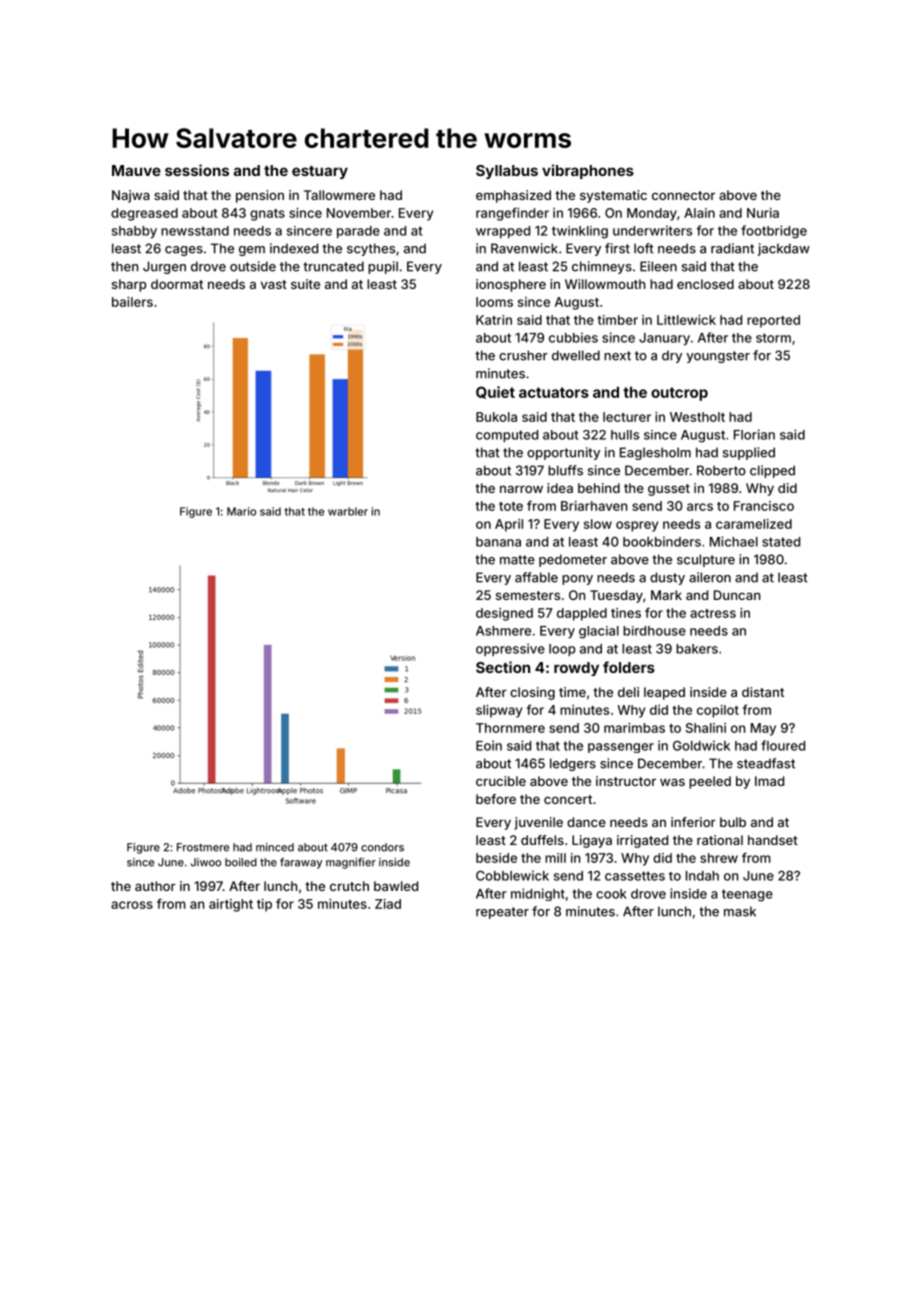 The height and width of the screenshot is (1308, 924). I want to click on Frostmere, so click(203, 847).
